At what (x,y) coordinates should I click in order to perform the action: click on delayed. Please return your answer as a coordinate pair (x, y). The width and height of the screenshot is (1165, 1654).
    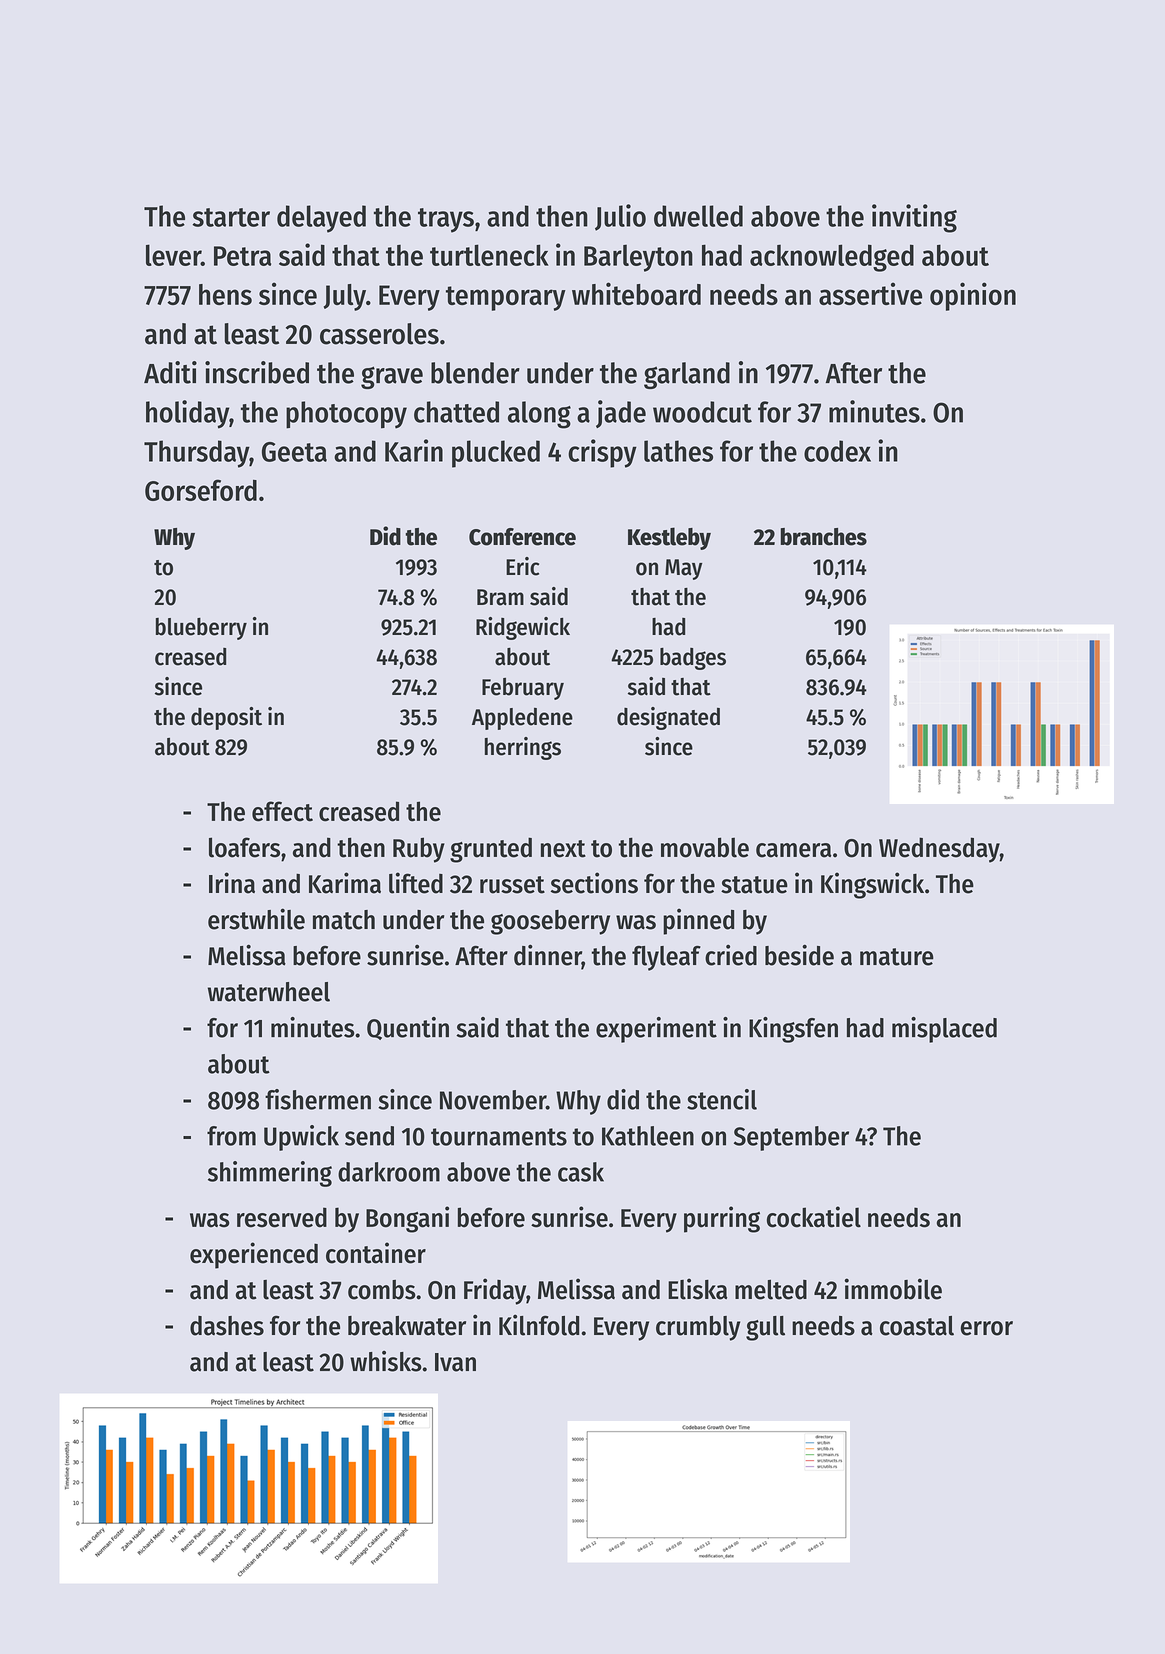
    Looking at the image, I should click on (321, 219).
